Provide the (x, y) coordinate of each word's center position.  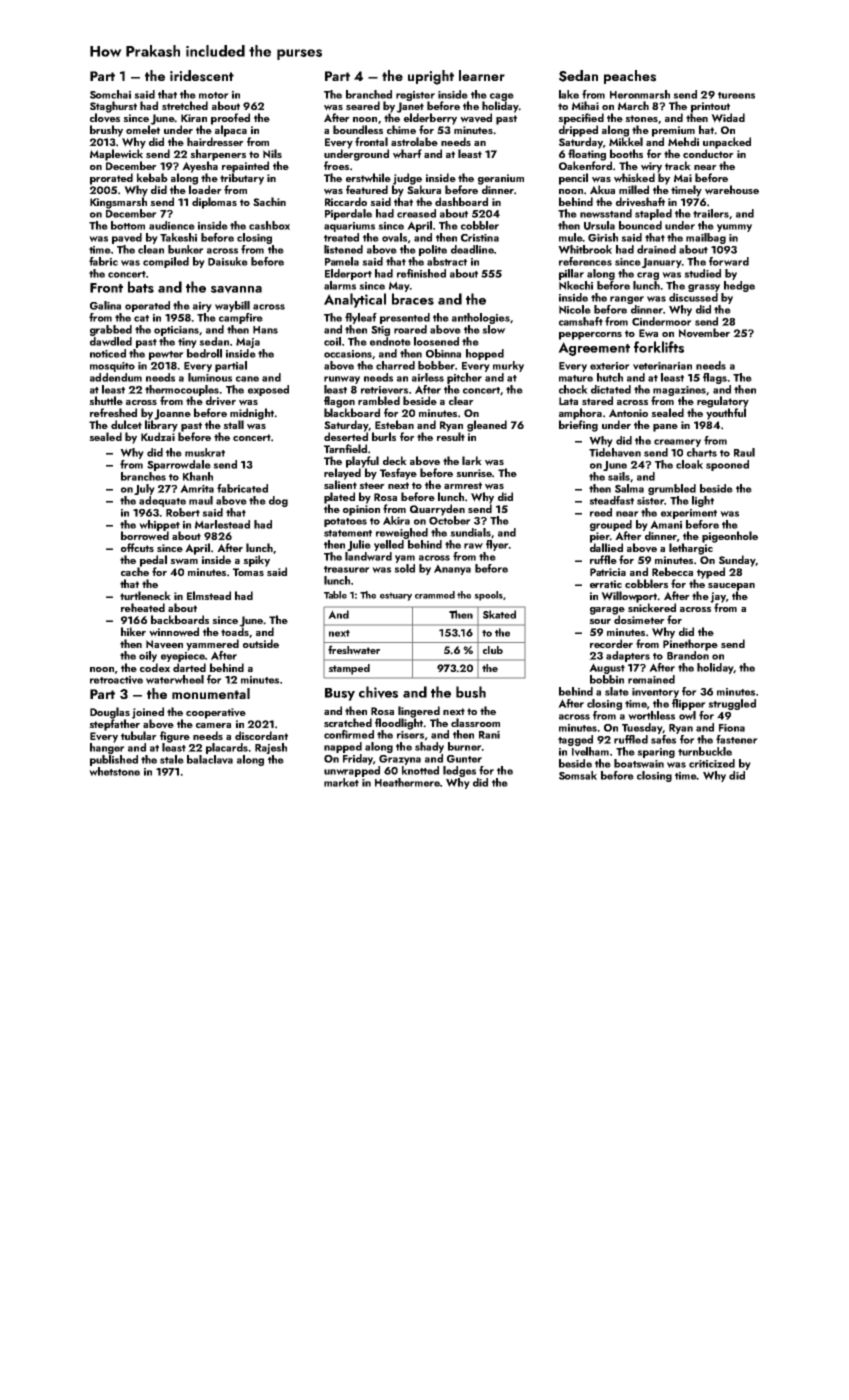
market (341, 782)
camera (213, 725)
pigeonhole (730, 537)
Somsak (578, 775)
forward (729, 261)
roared (410, 329)
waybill (232, 306)
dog (278, 501)
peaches (630, 77)
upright (431, 77)
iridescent (202, 76)
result (451, 436)
